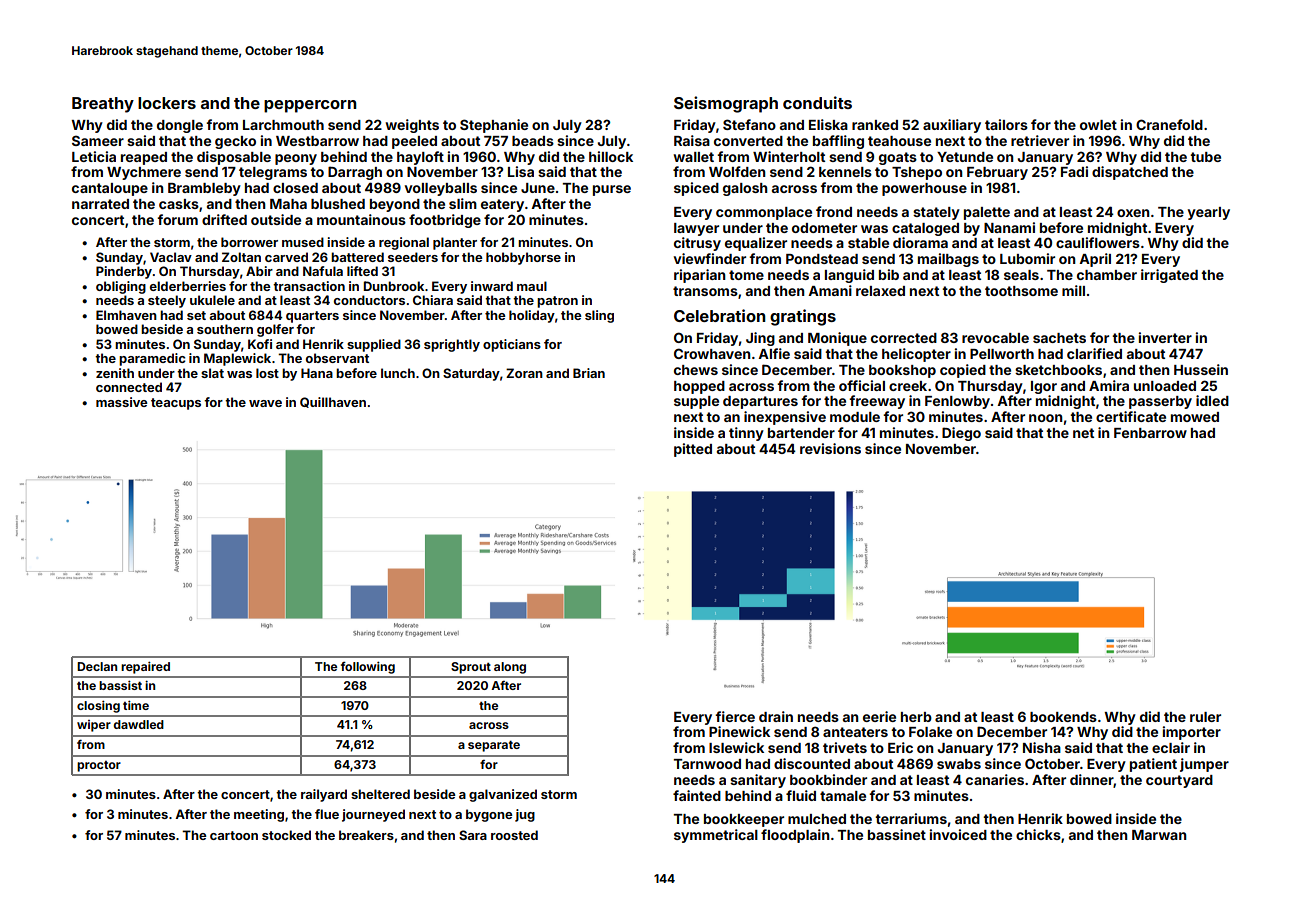 This screenshot has width=1308, height=924. What do you see at coordinates (121, 402) in the screenshot?
I see `massive` at bounding box center [121, 402].
